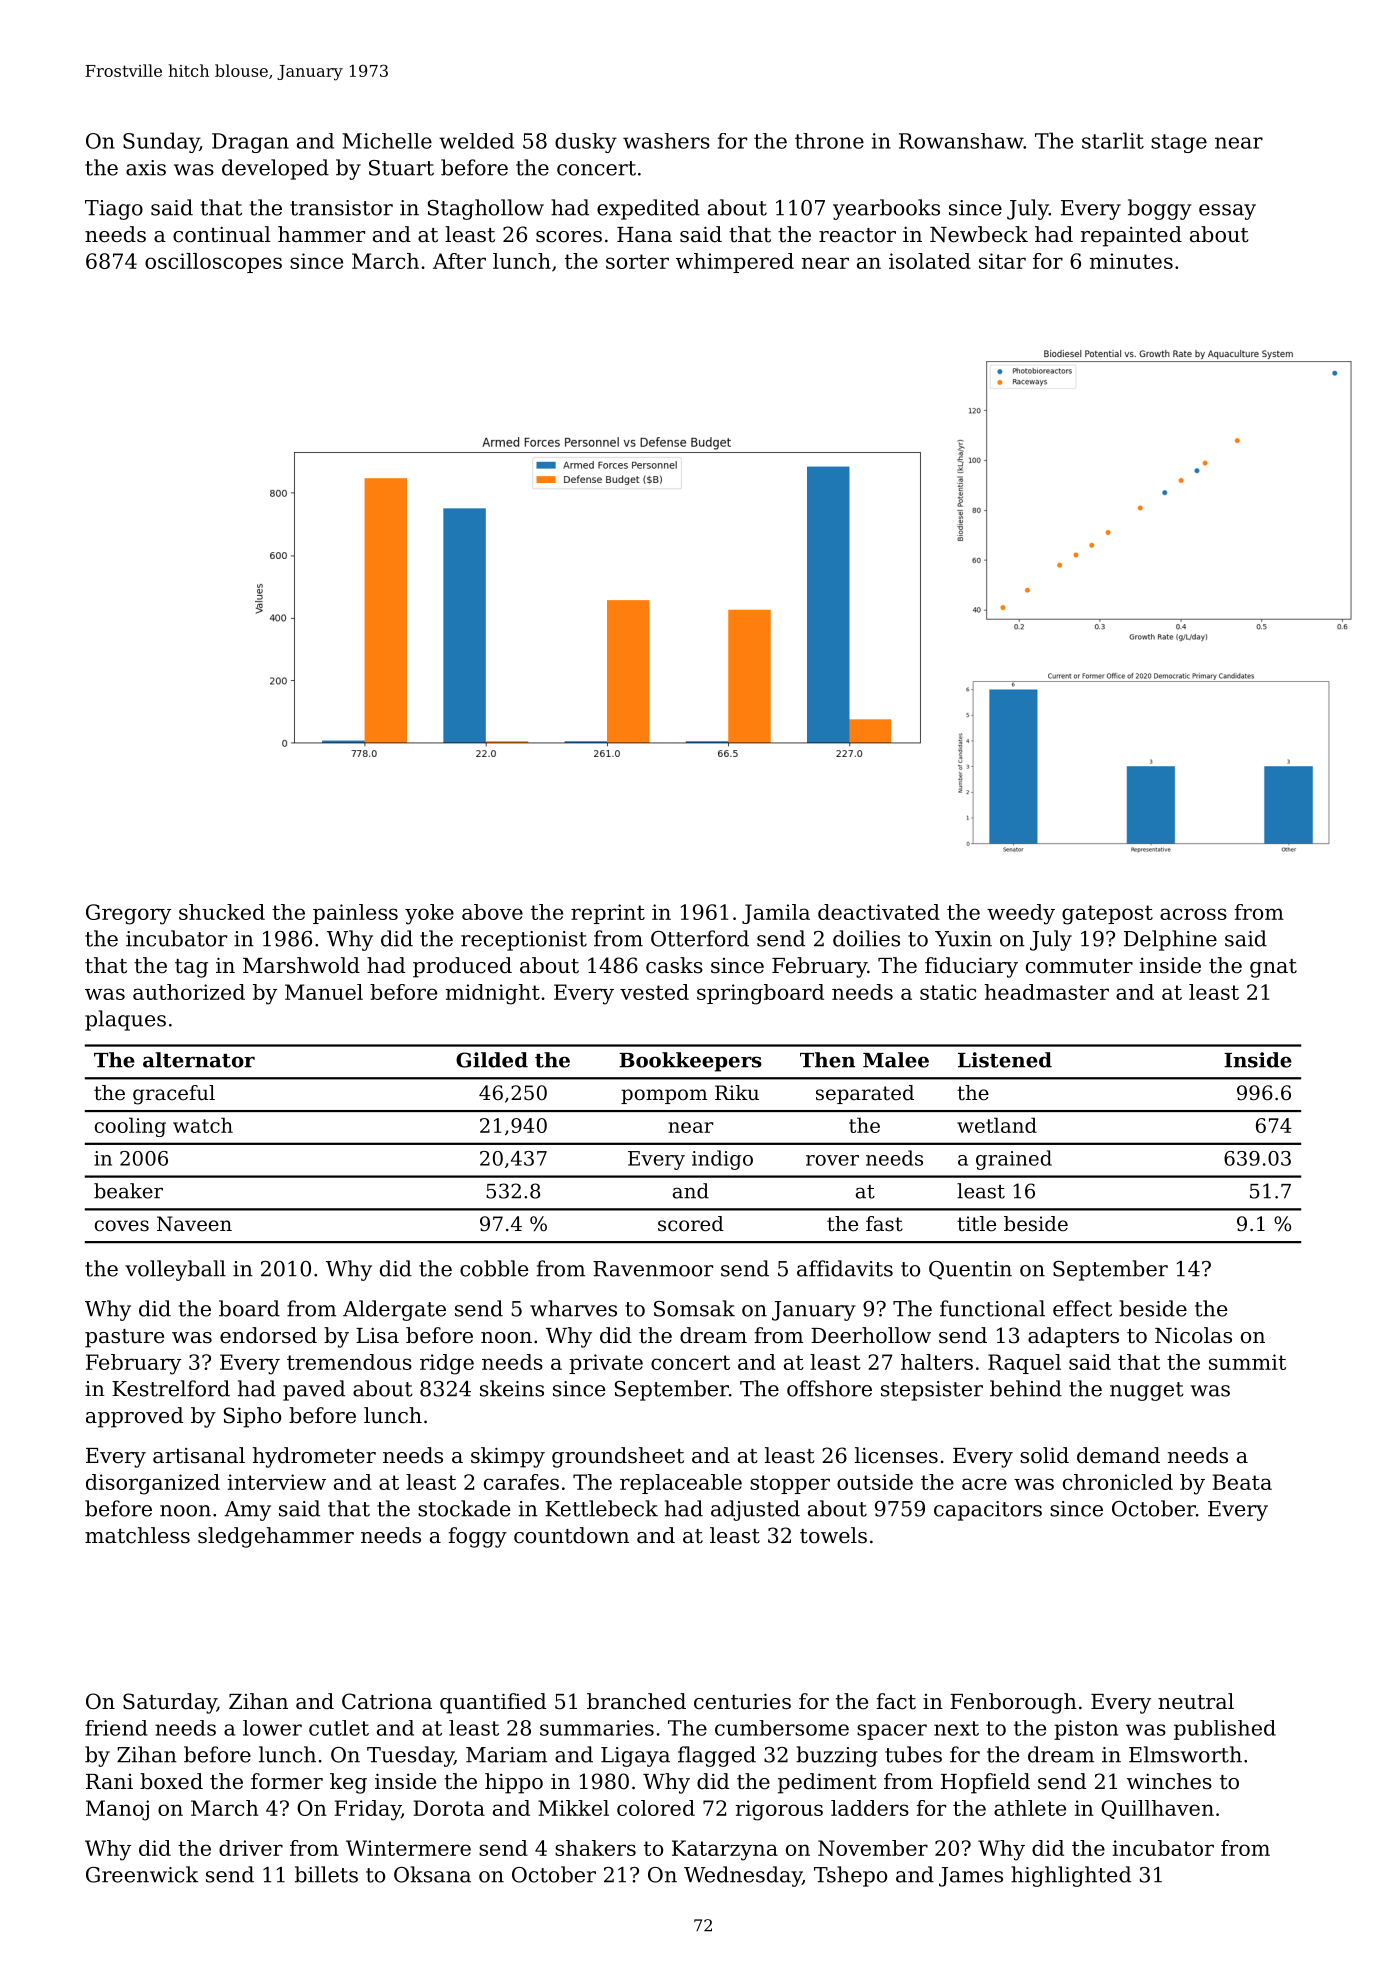 The height and width of the image is (1969, 1386). What do you see at coordinates (1131, 261) in the image?
I see `minutes` at bounding box center [1131, 261].
